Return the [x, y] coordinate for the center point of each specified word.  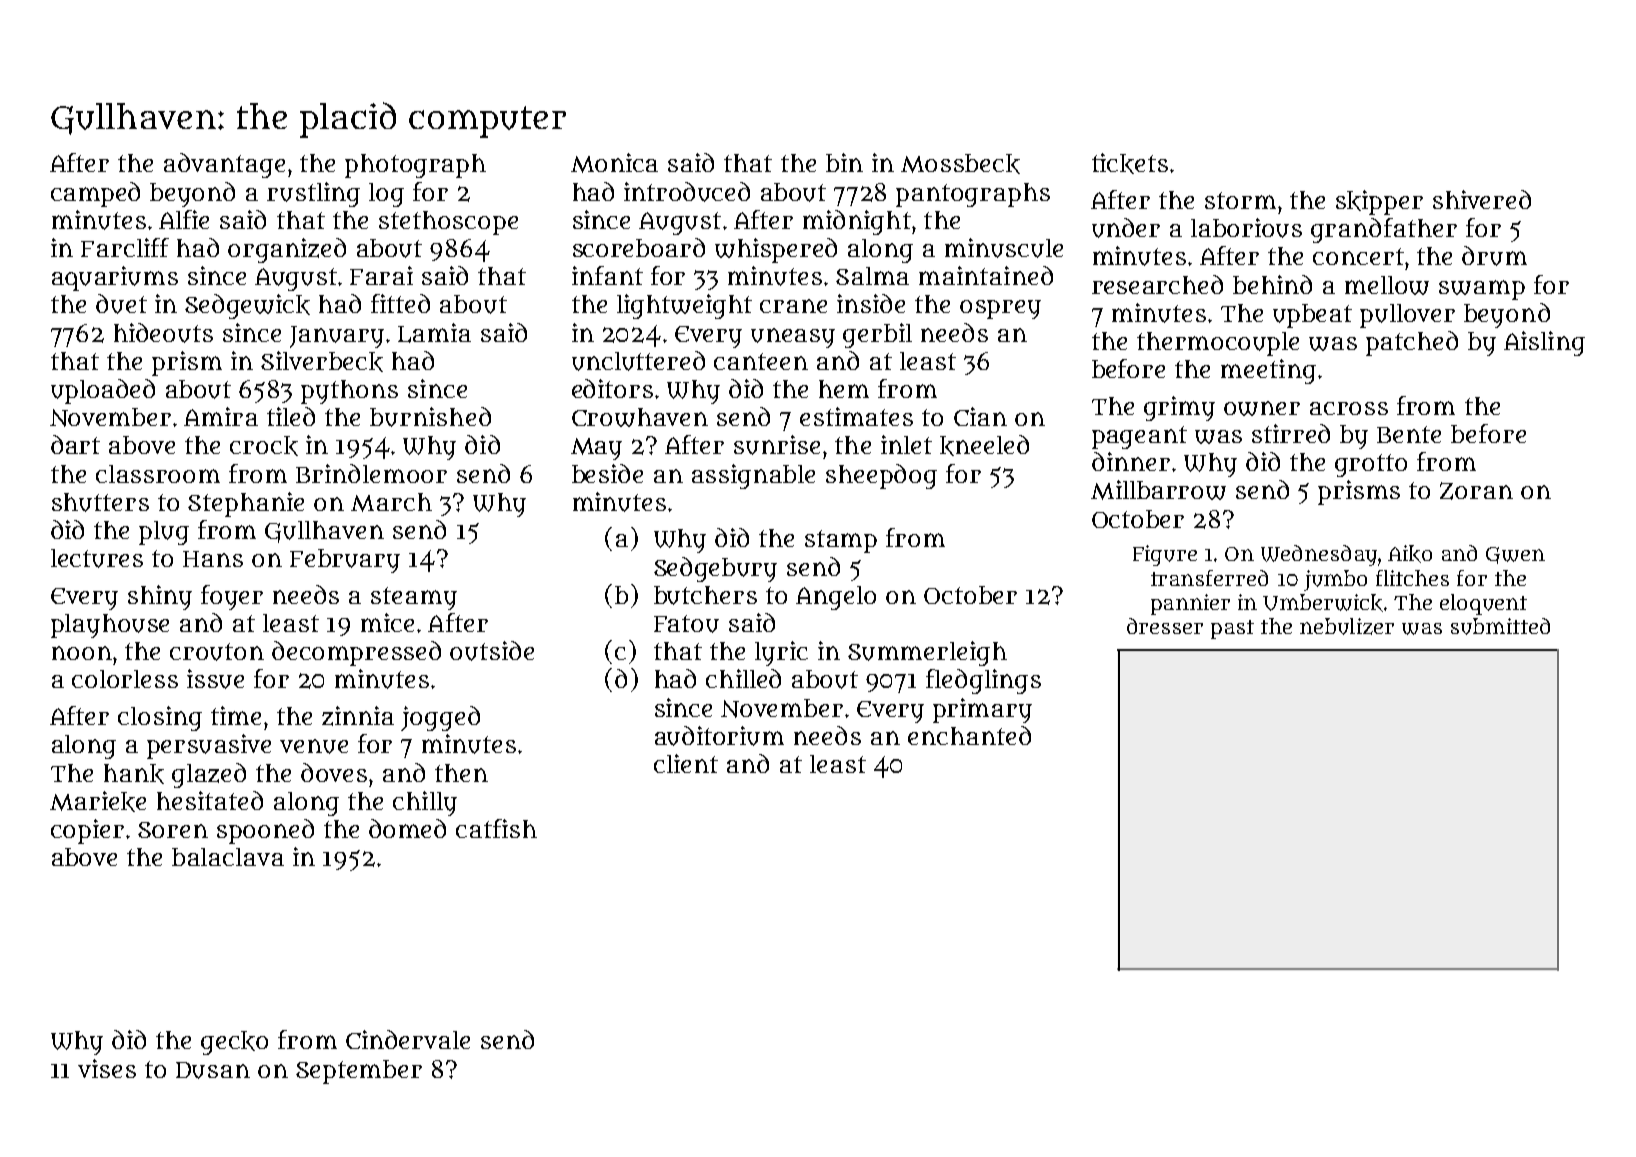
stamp [841, 541]
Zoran [1476, 491]
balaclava [228, 857]
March [391, 502]
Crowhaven [640, 417]
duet [121, 304]
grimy [1179, 408]
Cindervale [408, 1039]
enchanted [969, 735]
